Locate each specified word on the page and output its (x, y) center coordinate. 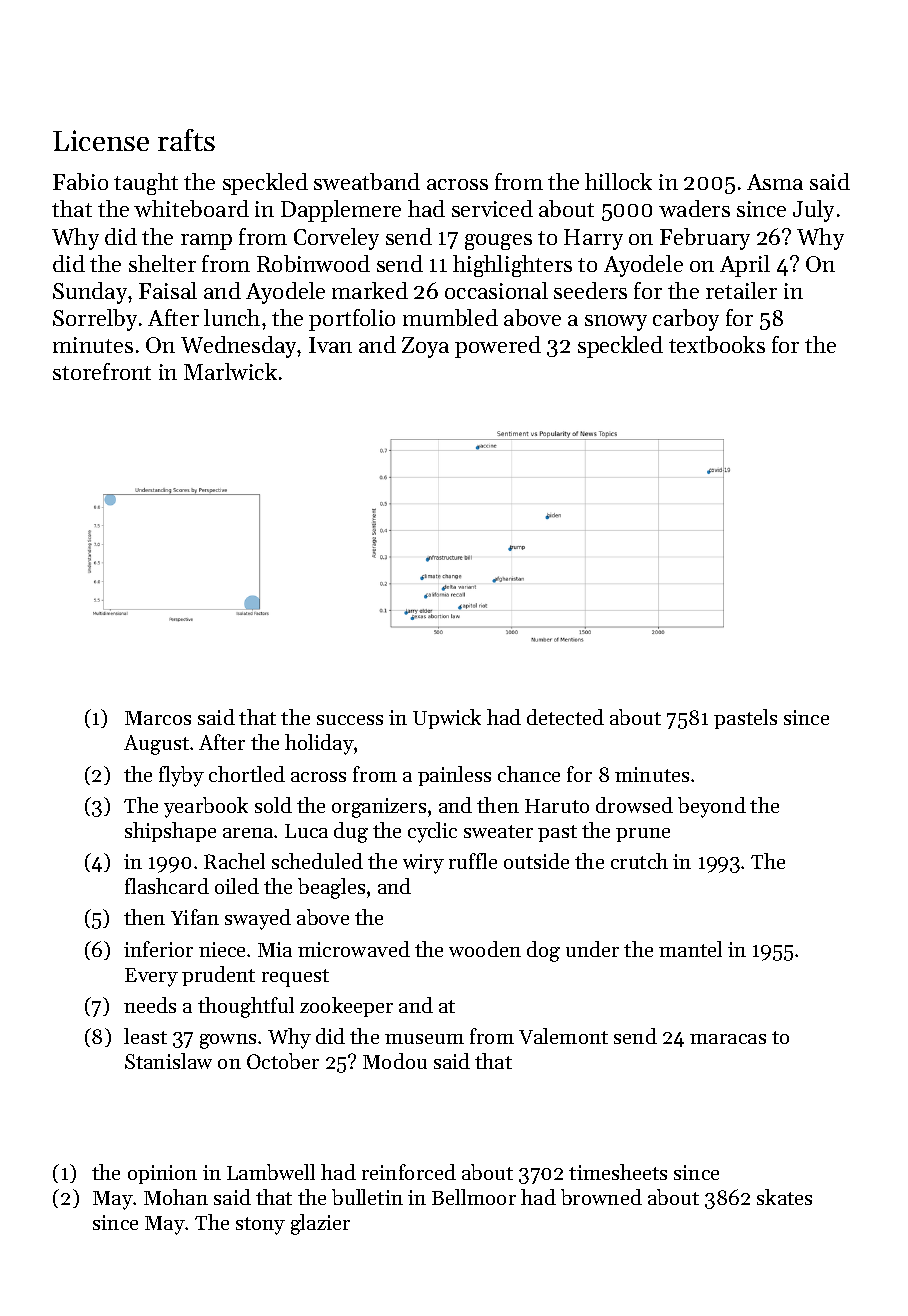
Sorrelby (95, 320)
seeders (590, 290)
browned (601, 1197)
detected (565, 717)
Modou (395, 1061)
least (145, 1036)
